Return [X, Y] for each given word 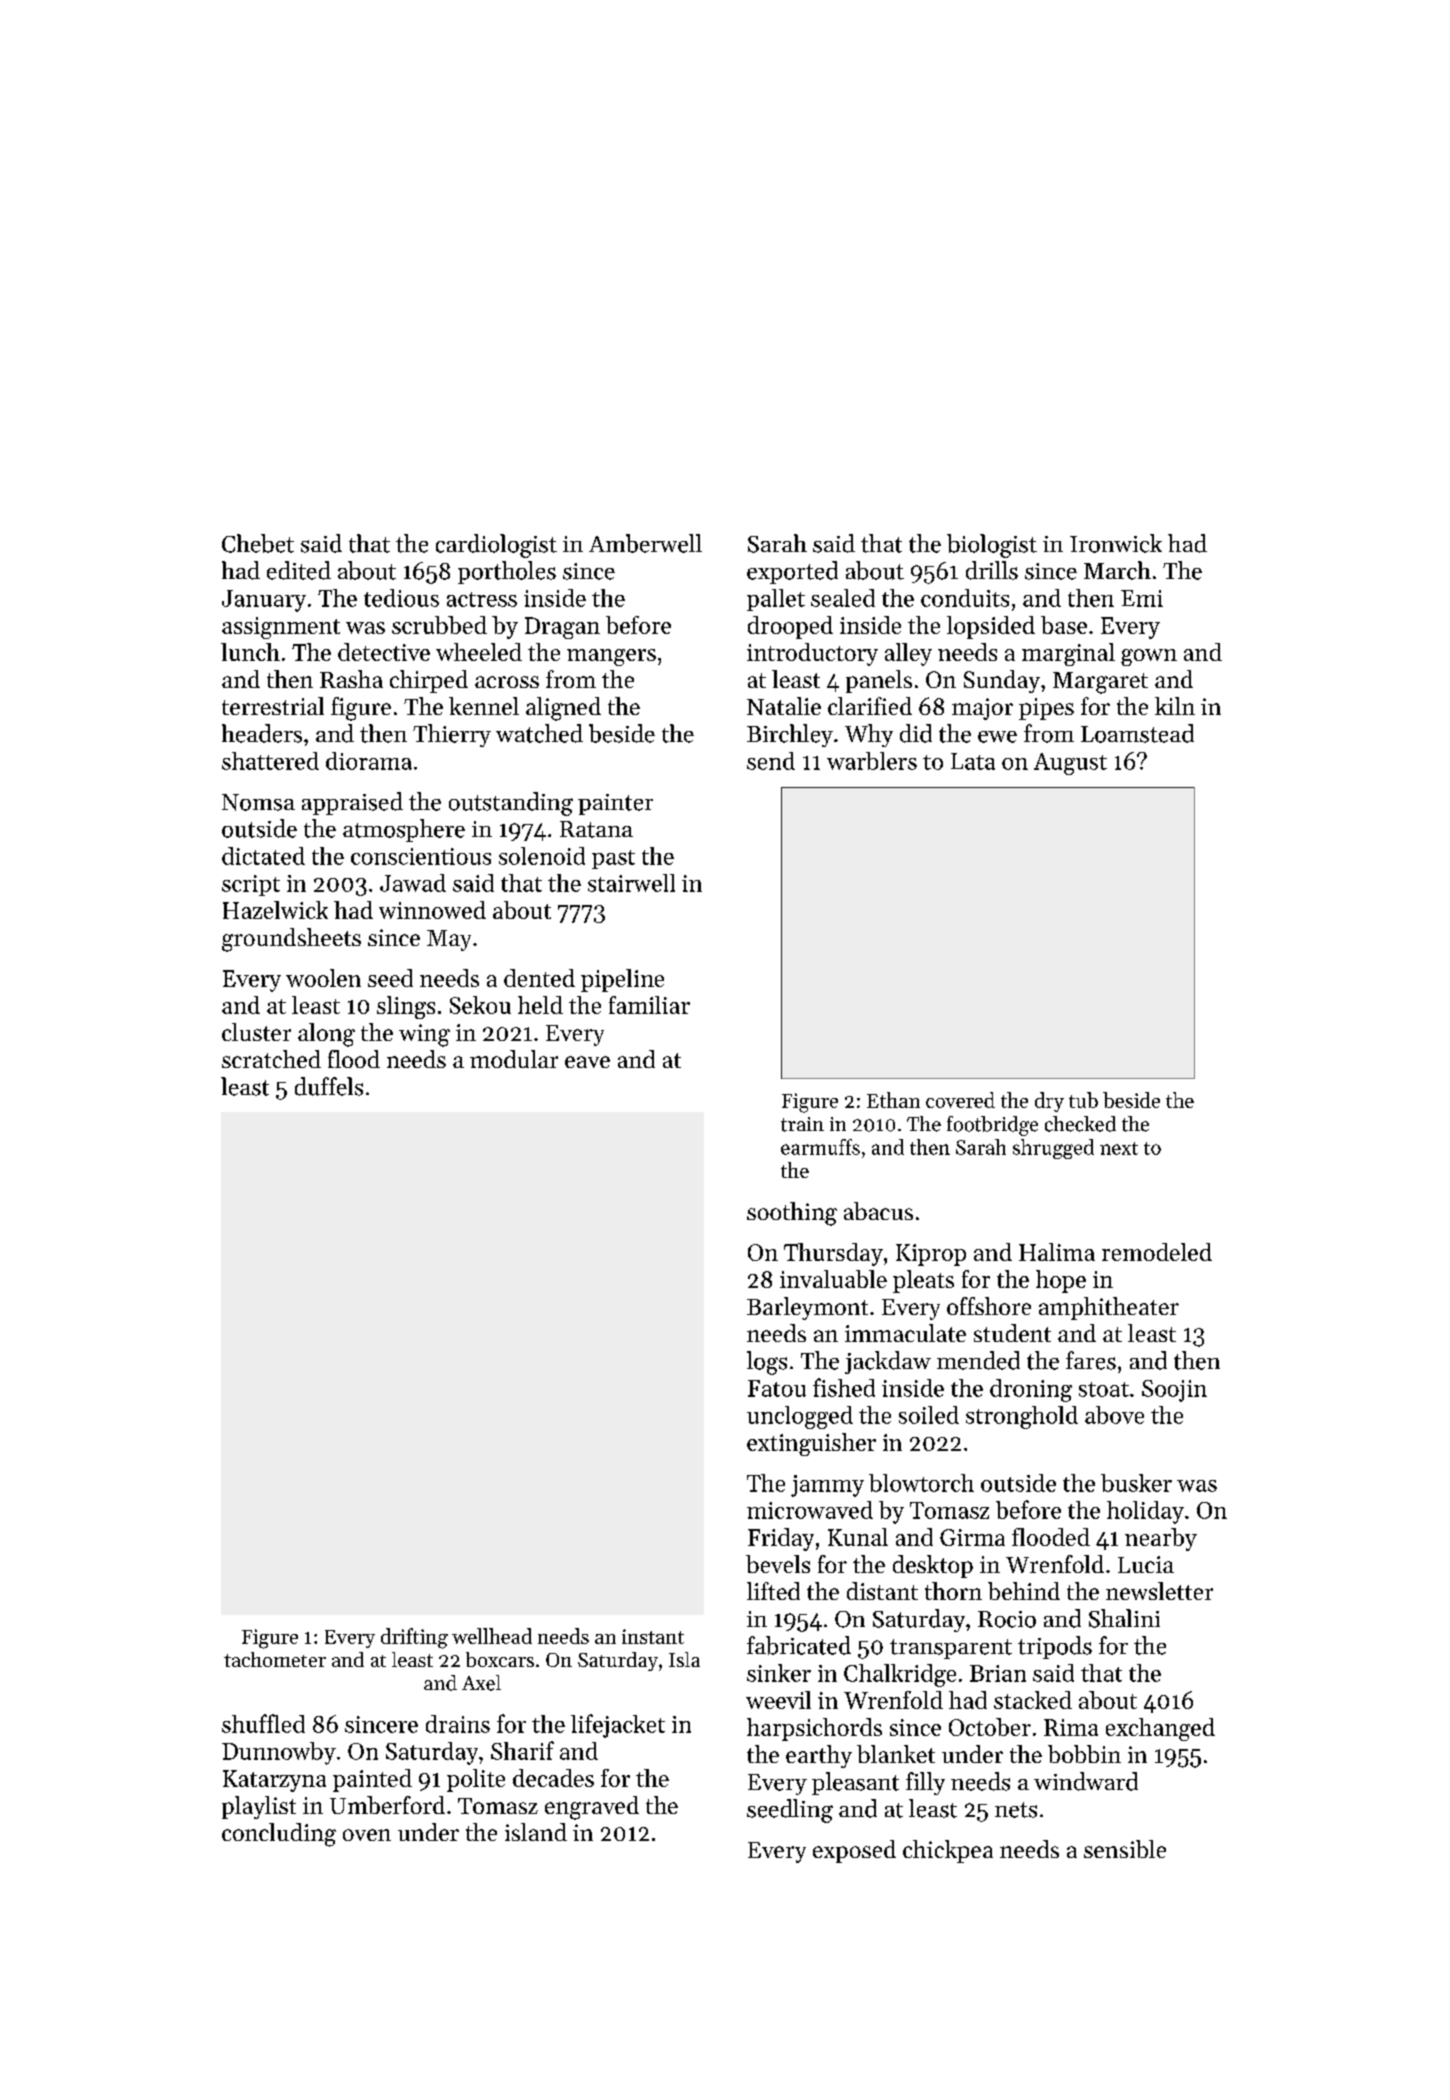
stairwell [631, 883]
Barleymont [807, 1308]
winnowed [432, 910]
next [1119, 1148]
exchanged [1160, 1729]
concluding [279, 1835]
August [1070, 764]
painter [615, 804]
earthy [819, 1756]
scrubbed [439, 625]
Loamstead [1137, 733]
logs [767, 1363]
